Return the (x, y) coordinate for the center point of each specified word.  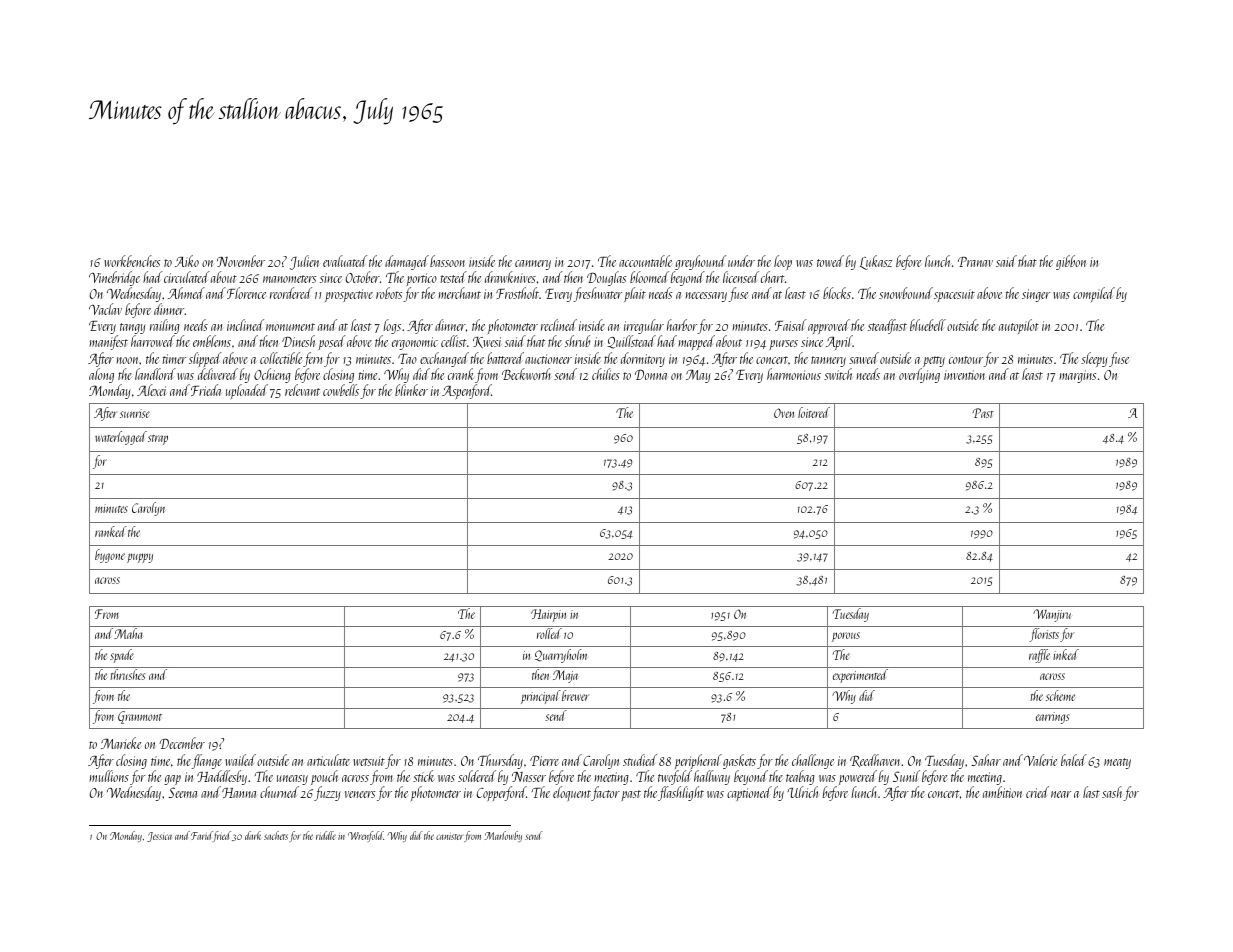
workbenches (132, 261)
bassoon (447, 261)
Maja (565, 676)
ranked (111, 531)
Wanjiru (1052, 615)
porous (846, 637)
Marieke (121, 743)
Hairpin (548, 615)
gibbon (1071, 262)
